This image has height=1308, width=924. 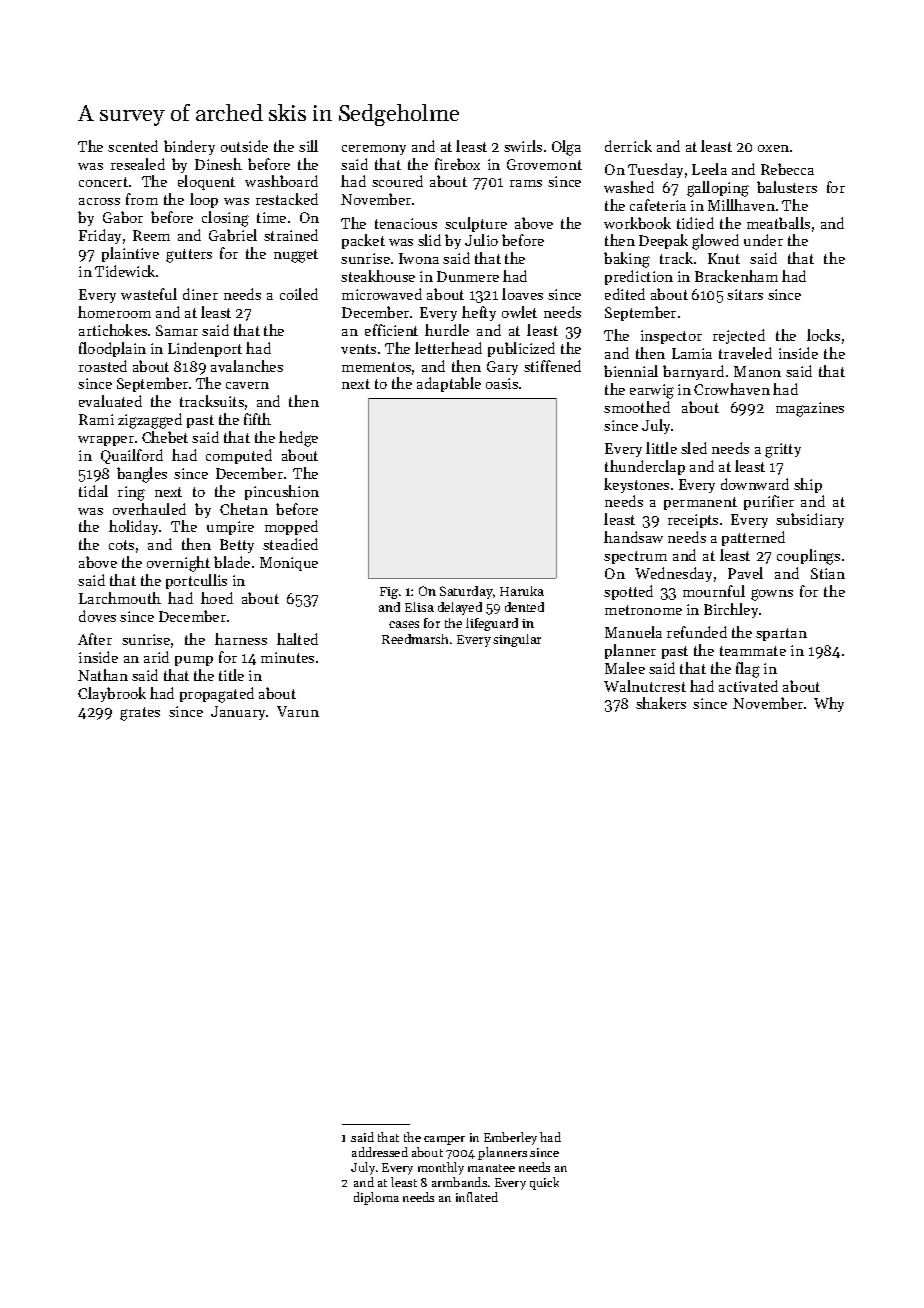 I want to click on gritty, so click(x=783, y=450).
